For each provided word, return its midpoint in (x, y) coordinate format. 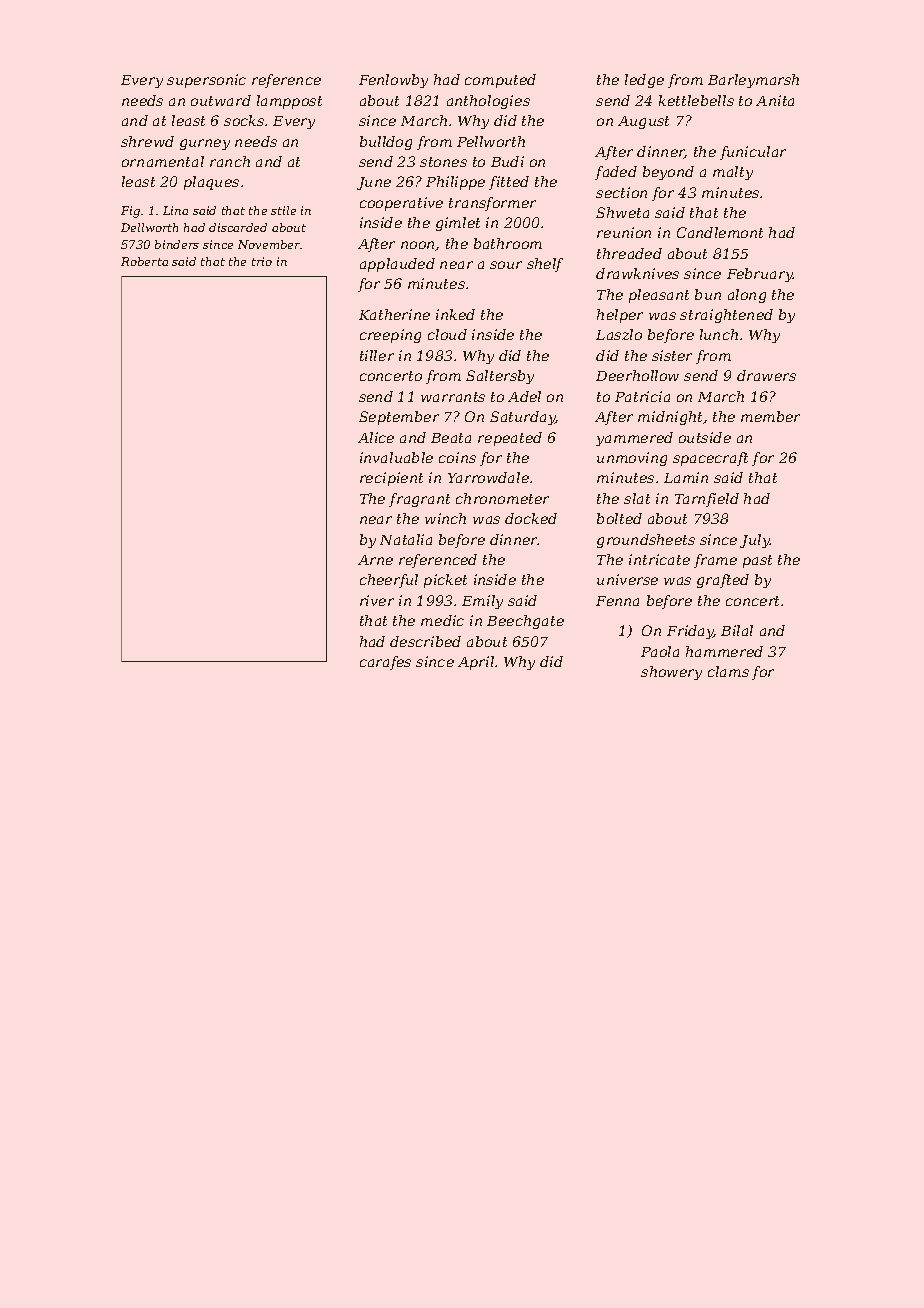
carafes (385, 663)
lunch (719, 334)
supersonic (206, 81)
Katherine (394, 314)
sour (506, 265)
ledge (644, 81)
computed (500, 81)
